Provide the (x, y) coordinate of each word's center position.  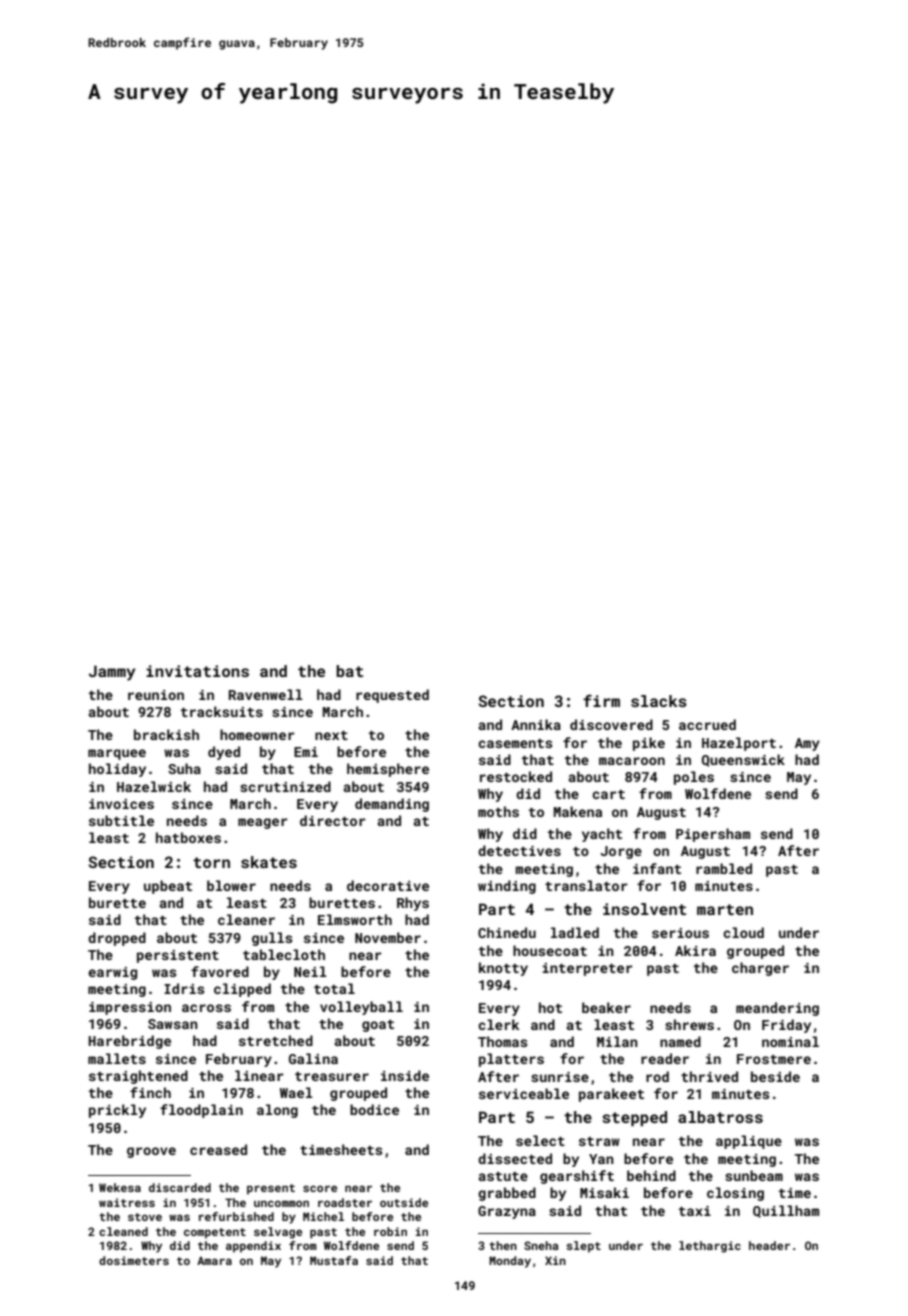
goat (378, 1026)
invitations (197, 671)
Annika (536, 724)
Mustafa (334, 1260)
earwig (112, 973)
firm (601, 700)
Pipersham (713, 835)
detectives (519, 850)
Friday (786, 1026)
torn (211, 862)
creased (218, 1149)
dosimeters (134, 1260)
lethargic (710, 1247)
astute (503, 1176)
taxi (695, 1211)
